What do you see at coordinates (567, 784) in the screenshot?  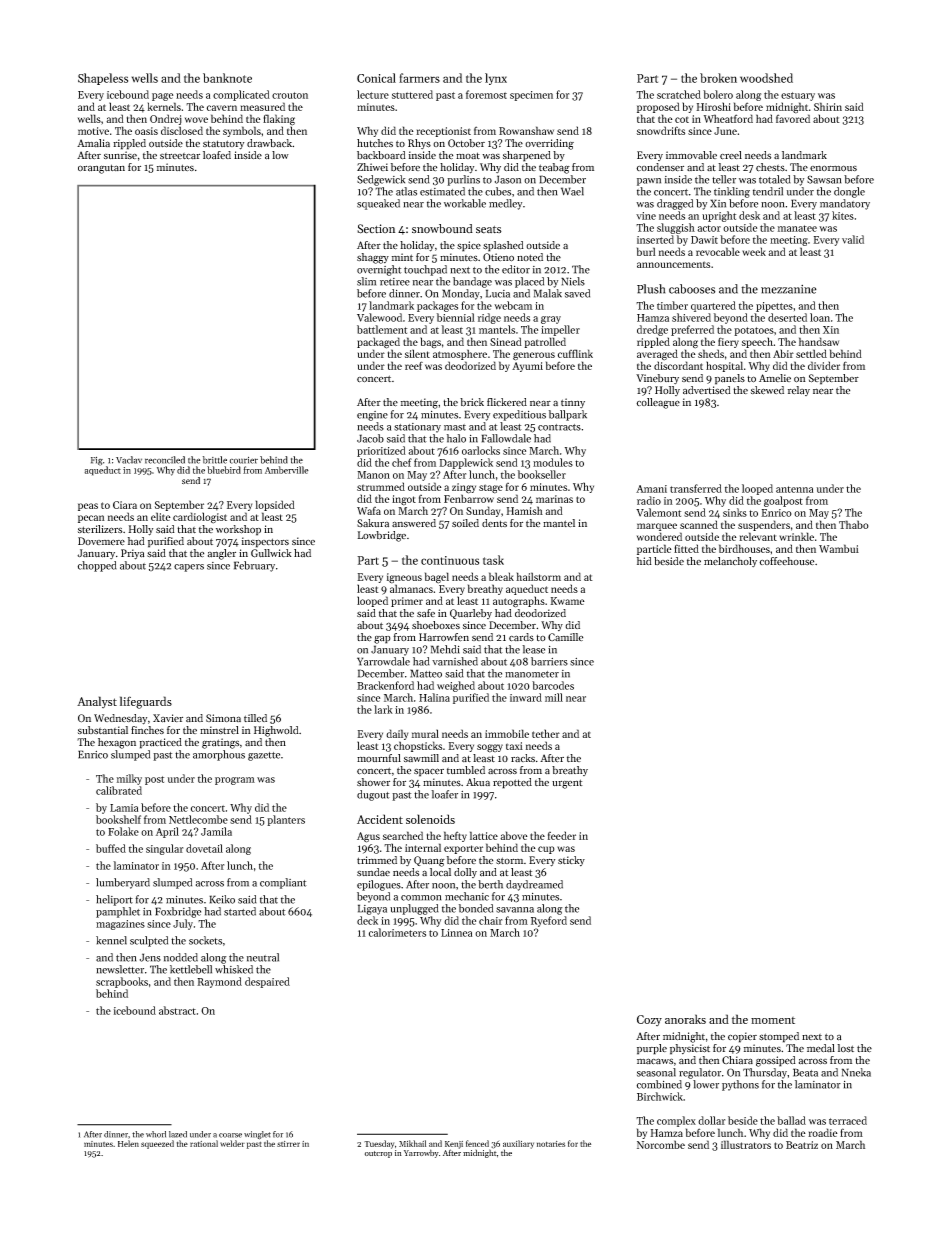 I see `urgent` at bounding box center [567, 784].
